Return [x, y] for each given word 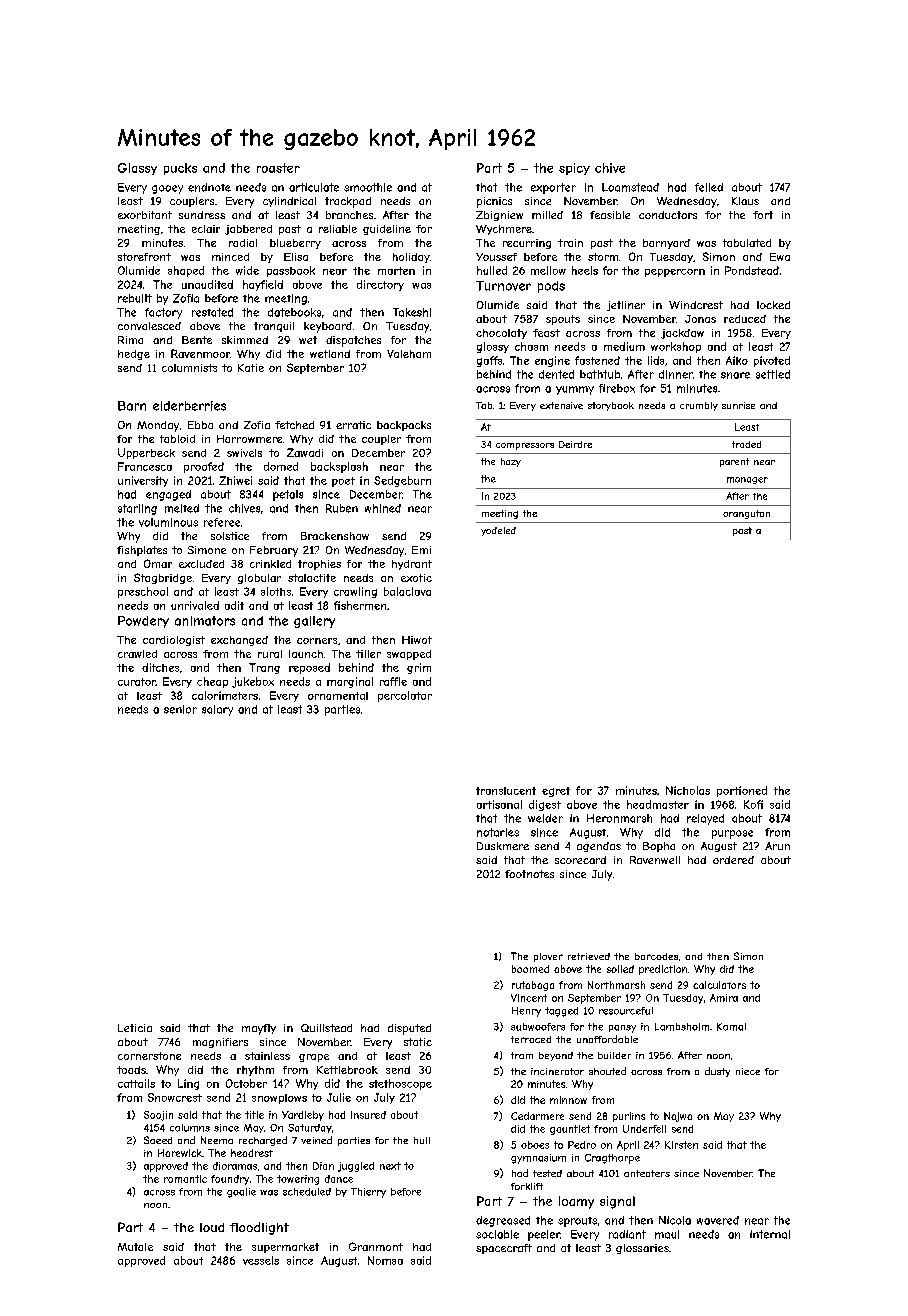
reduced [745, 319]
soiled [620, 969]
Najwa [678, 1117]
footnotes [529, 874]
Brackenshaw [335, 536]
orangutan [746, 514]
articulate [314, 187]
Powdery [143, 622]
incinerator [557, 1071]
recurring [527, 244]
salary [217, 710]
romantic [185, 1179]
